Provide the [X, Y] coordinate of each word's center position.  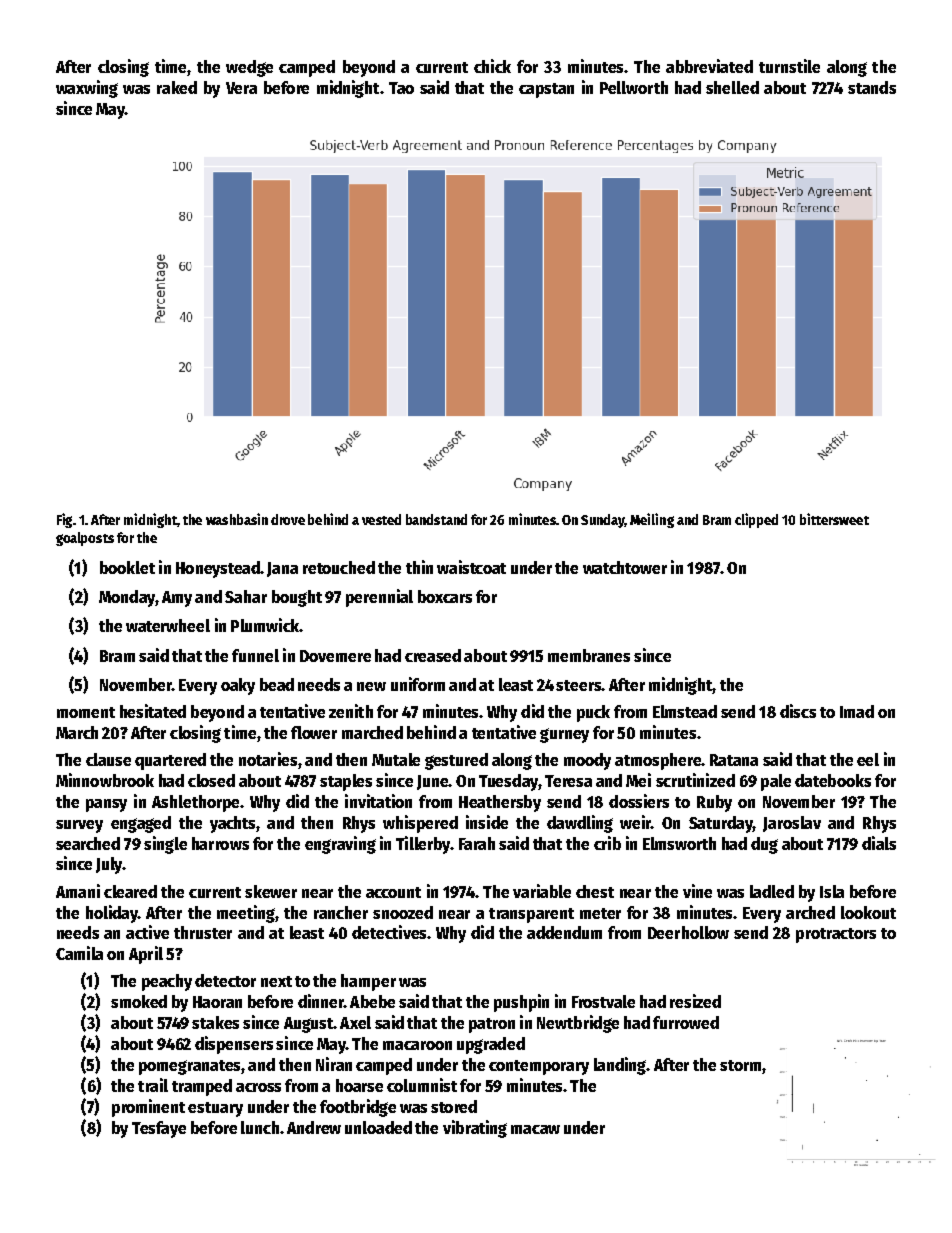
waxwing [87, 89]
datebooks [833, 780]
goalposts [85, 539]
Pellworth [634, 87]
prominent [148, 1108]
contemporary [539, 1067]
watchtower [625, 567]
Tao [401, 88]
